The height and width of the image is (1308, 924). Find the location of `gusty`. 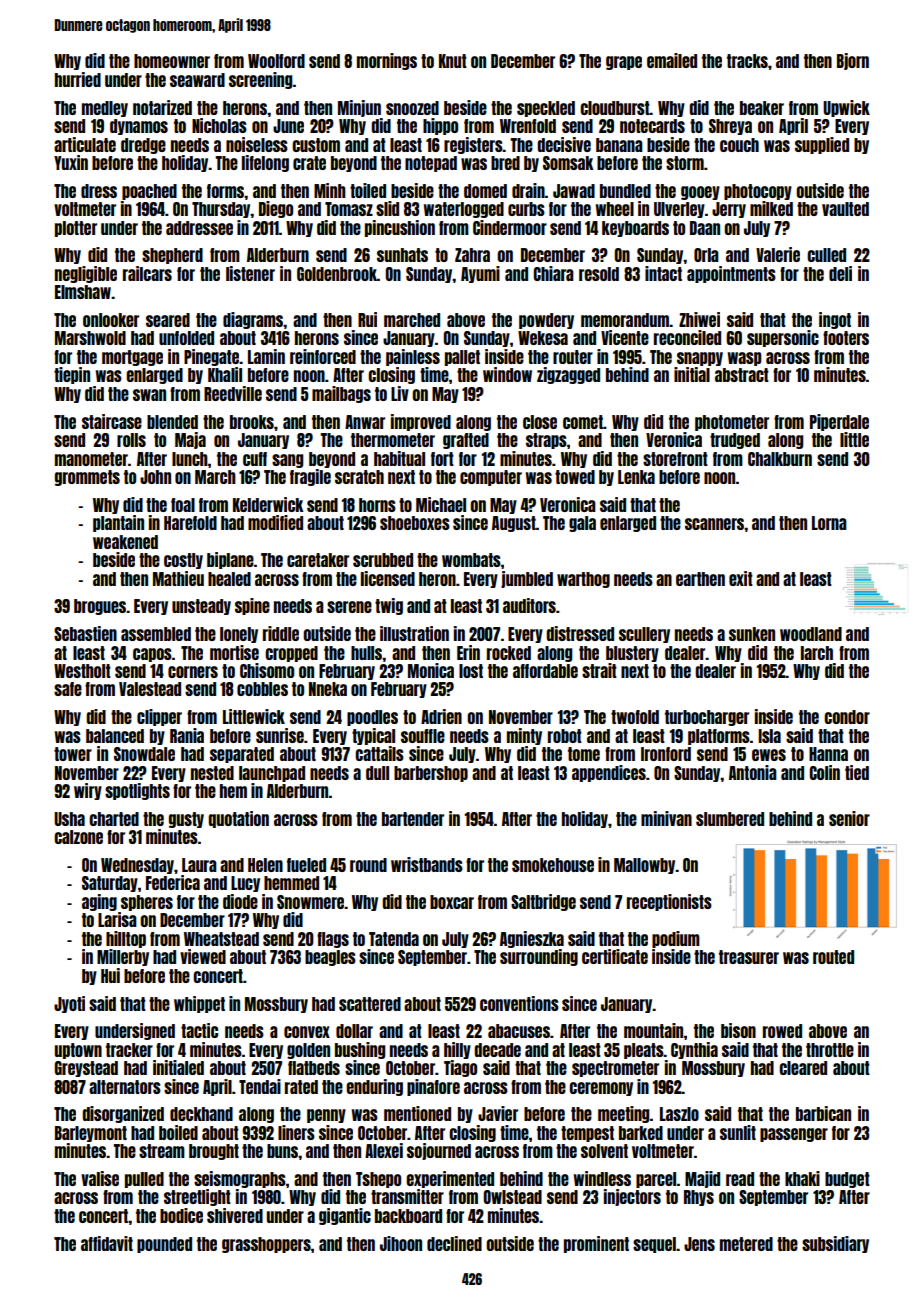

gusty is located at coordinates (186, 820).
